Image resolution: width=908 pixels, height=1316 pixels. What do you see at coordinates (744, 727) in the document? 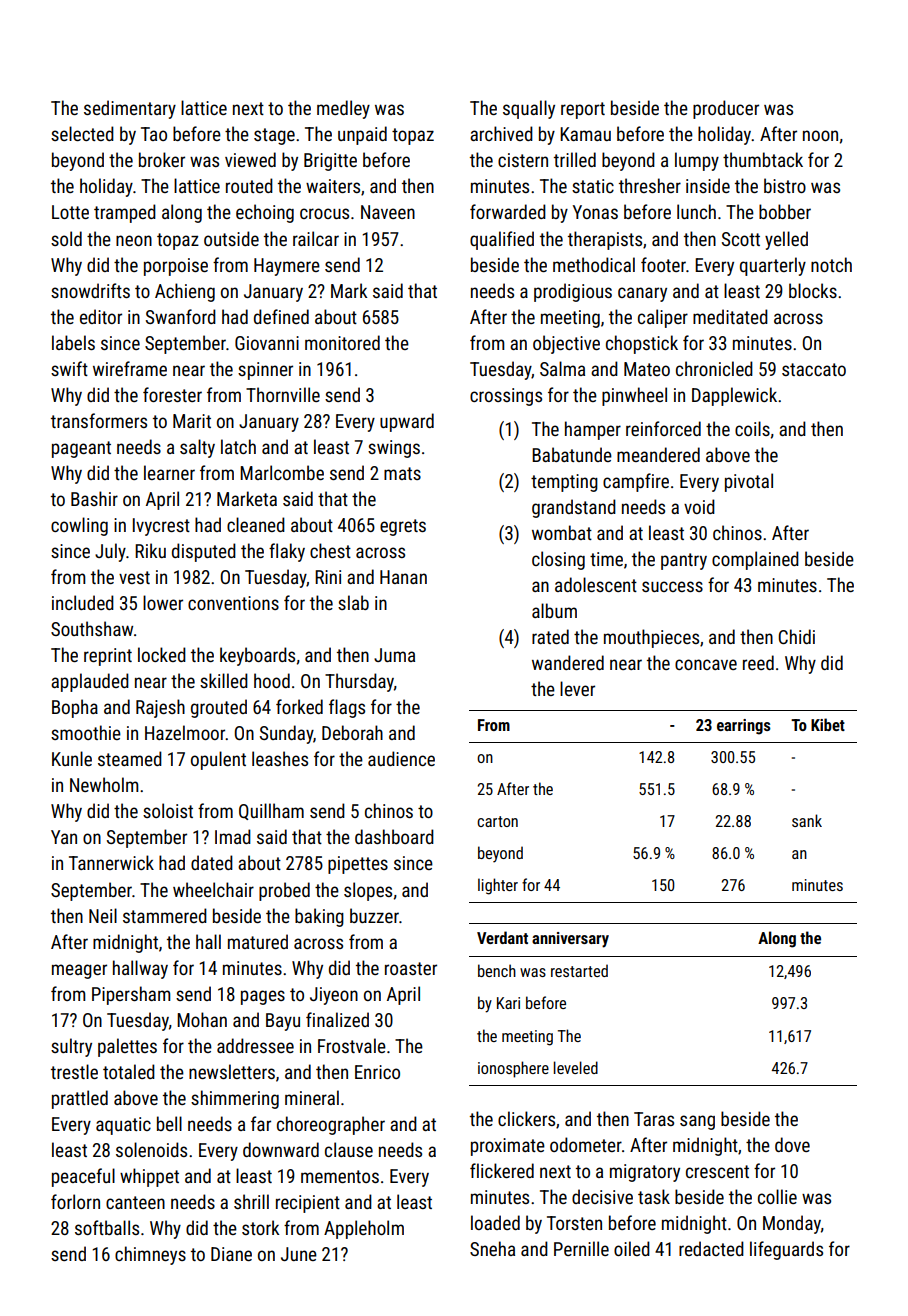
I see `earrings` at bounding box center [744, 727].
